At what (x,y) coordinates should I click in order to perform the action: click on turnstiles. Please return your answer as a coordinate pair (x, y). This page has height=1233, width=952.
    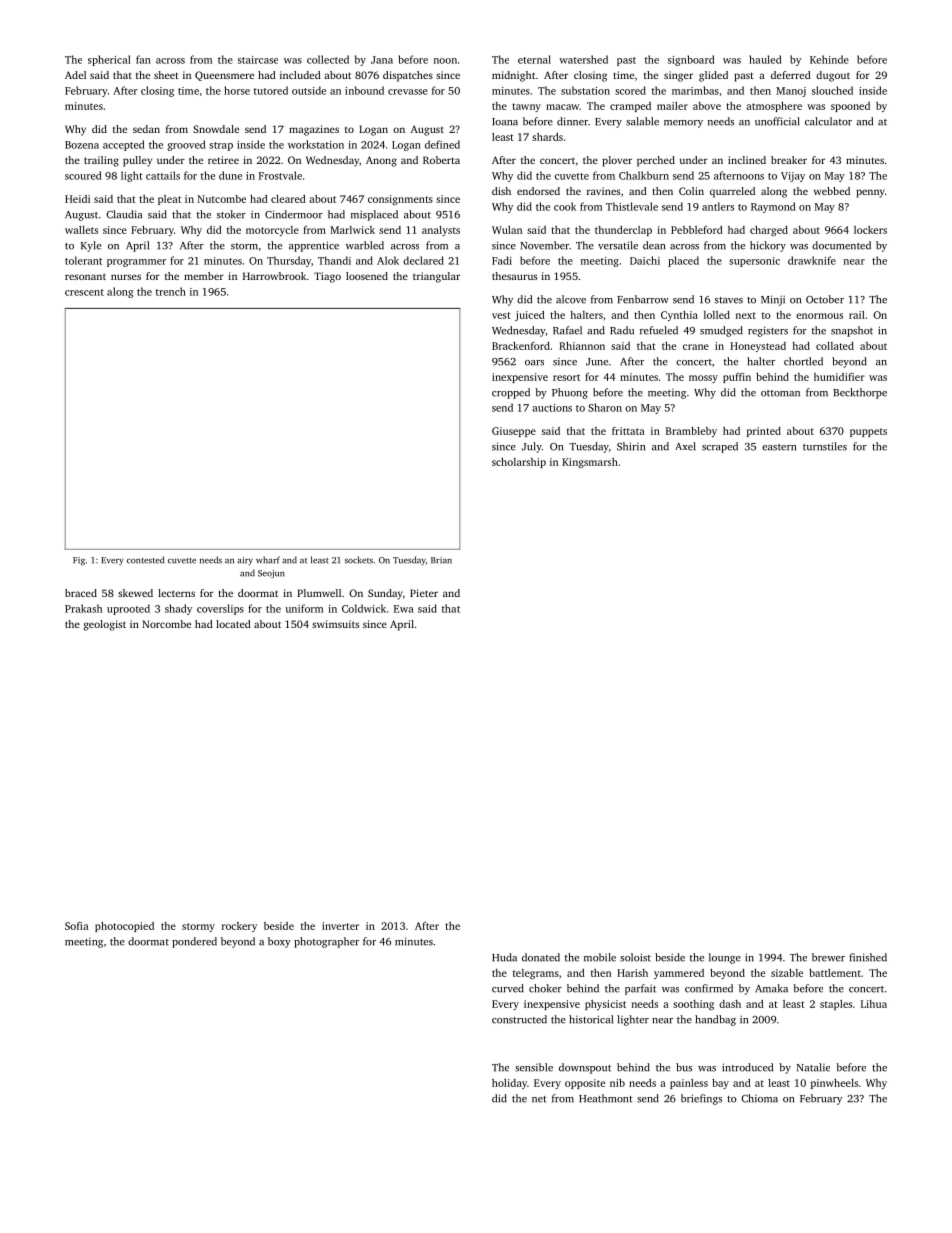
    Looking at the image, I should click on (825, 446).
